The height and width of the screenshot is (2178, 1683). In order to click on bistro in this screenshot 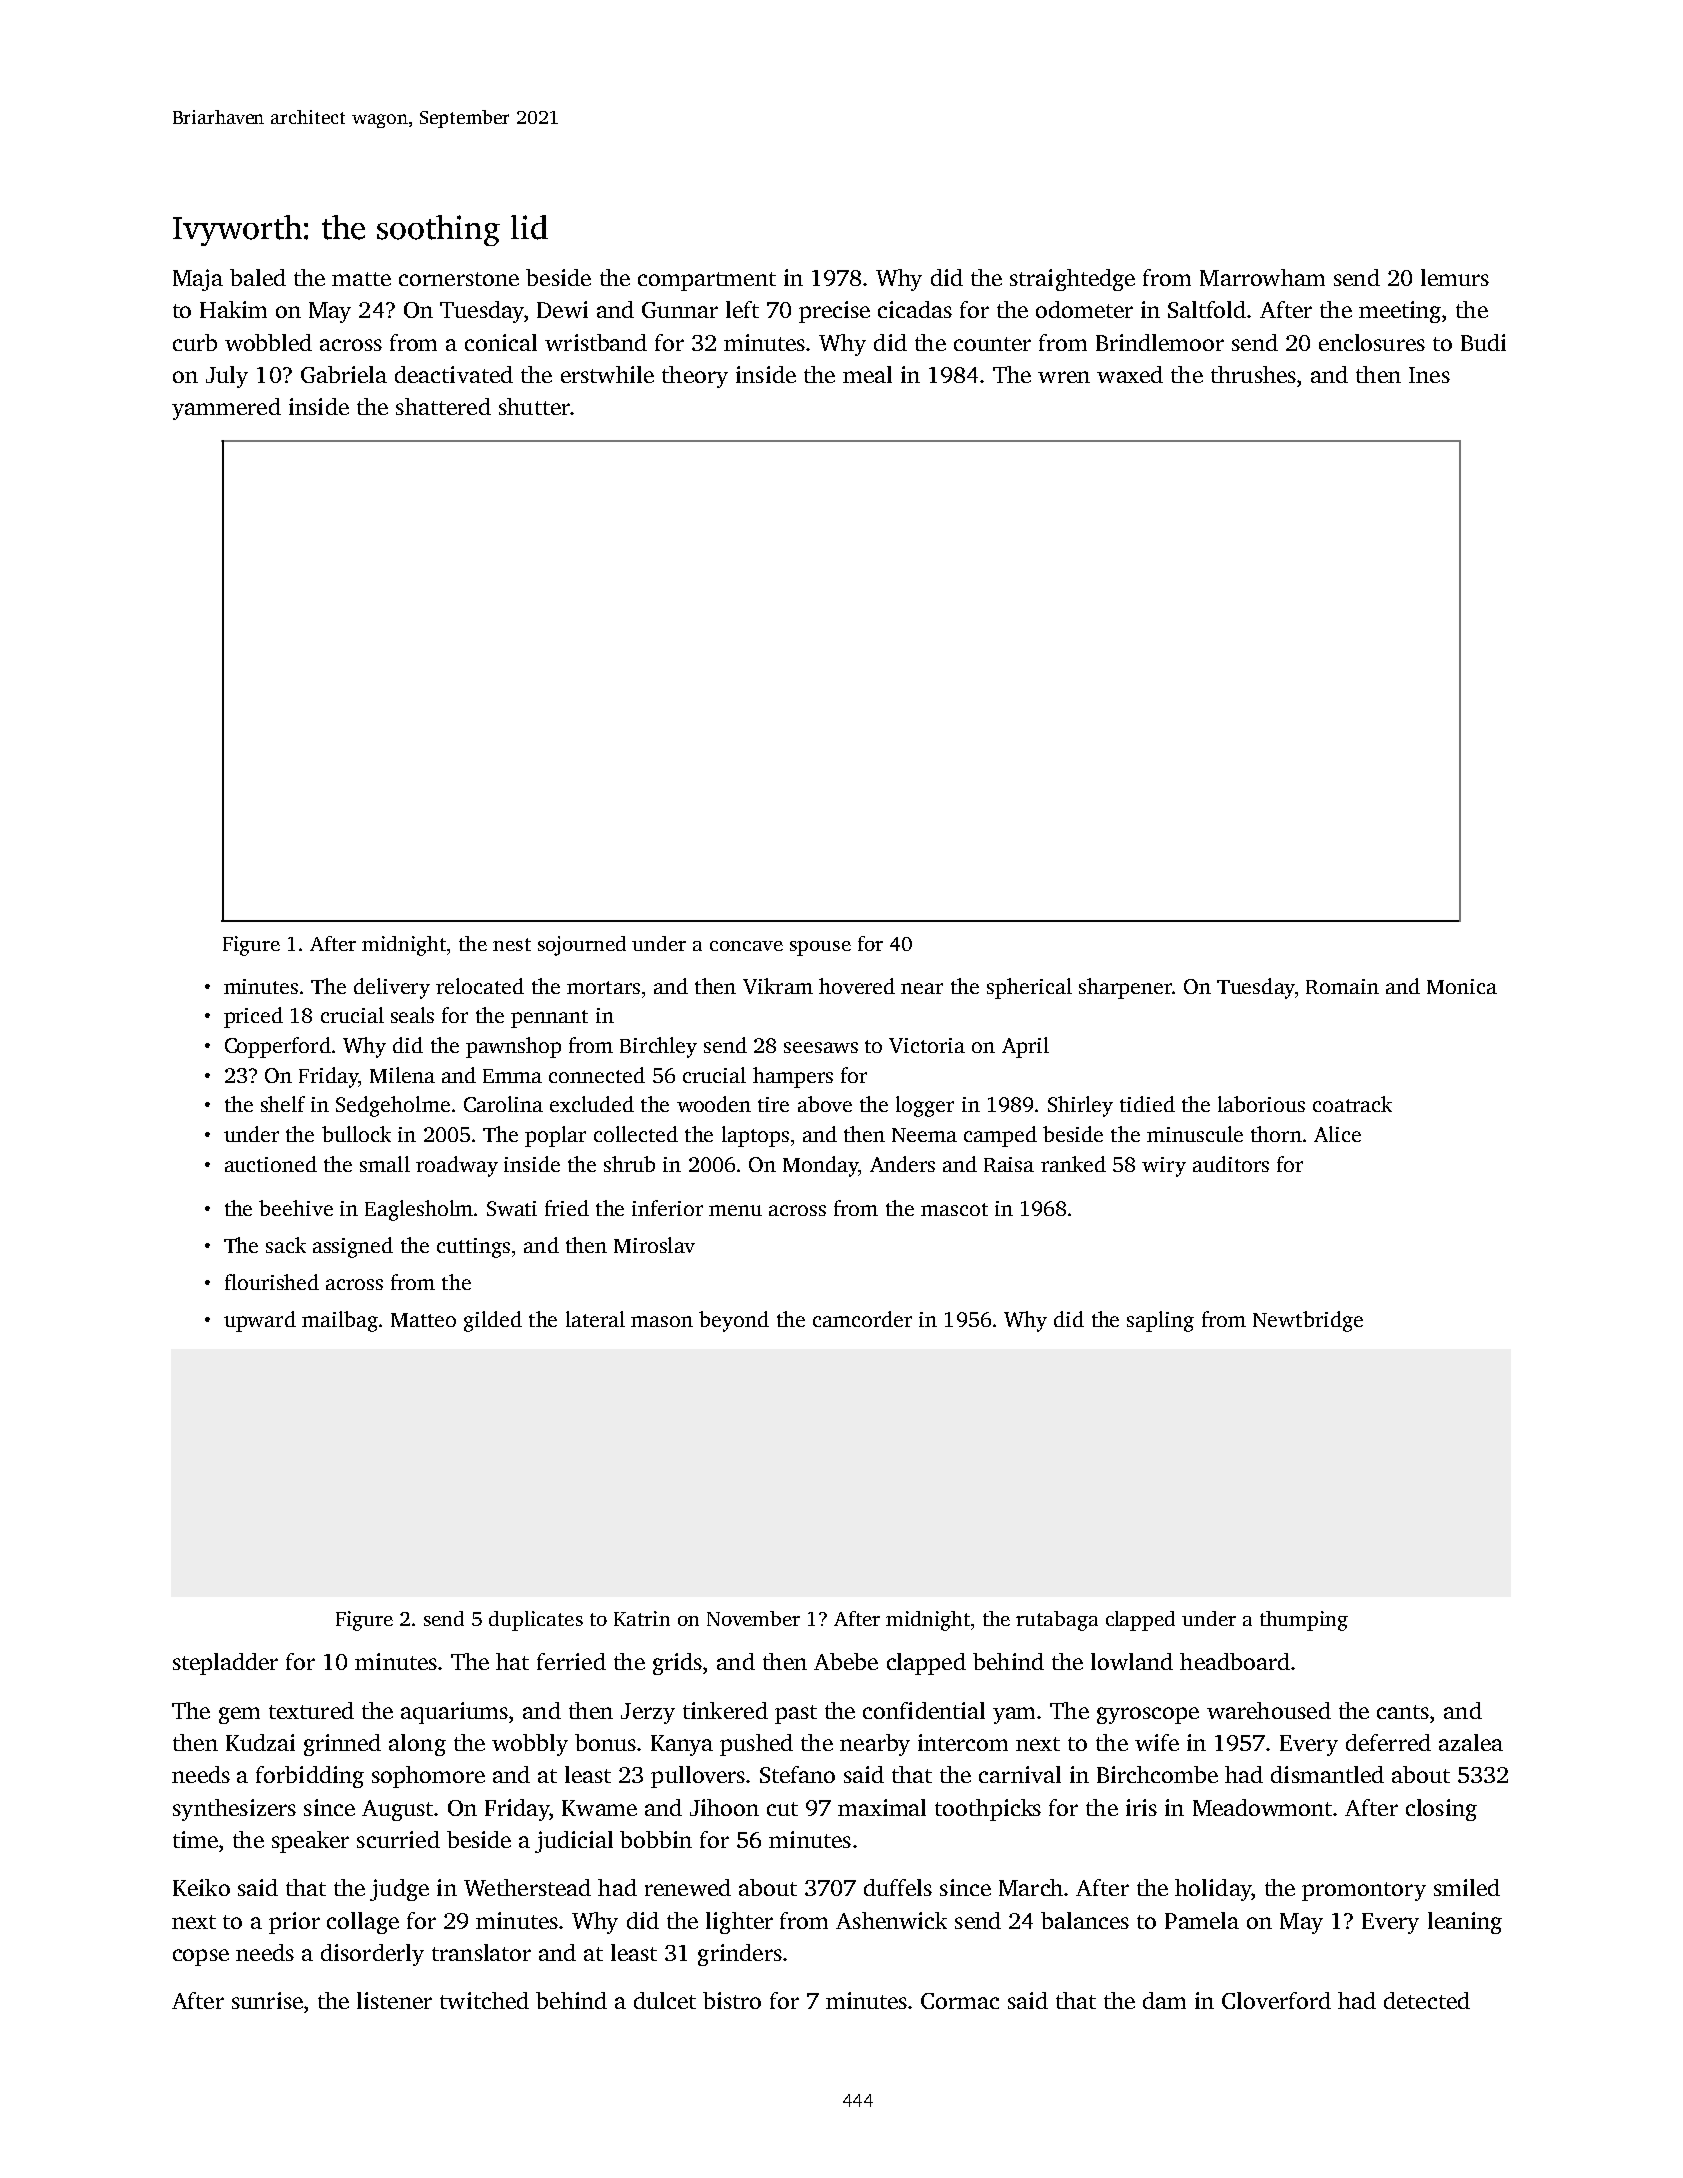, I will do `click(732, 2000)`.
